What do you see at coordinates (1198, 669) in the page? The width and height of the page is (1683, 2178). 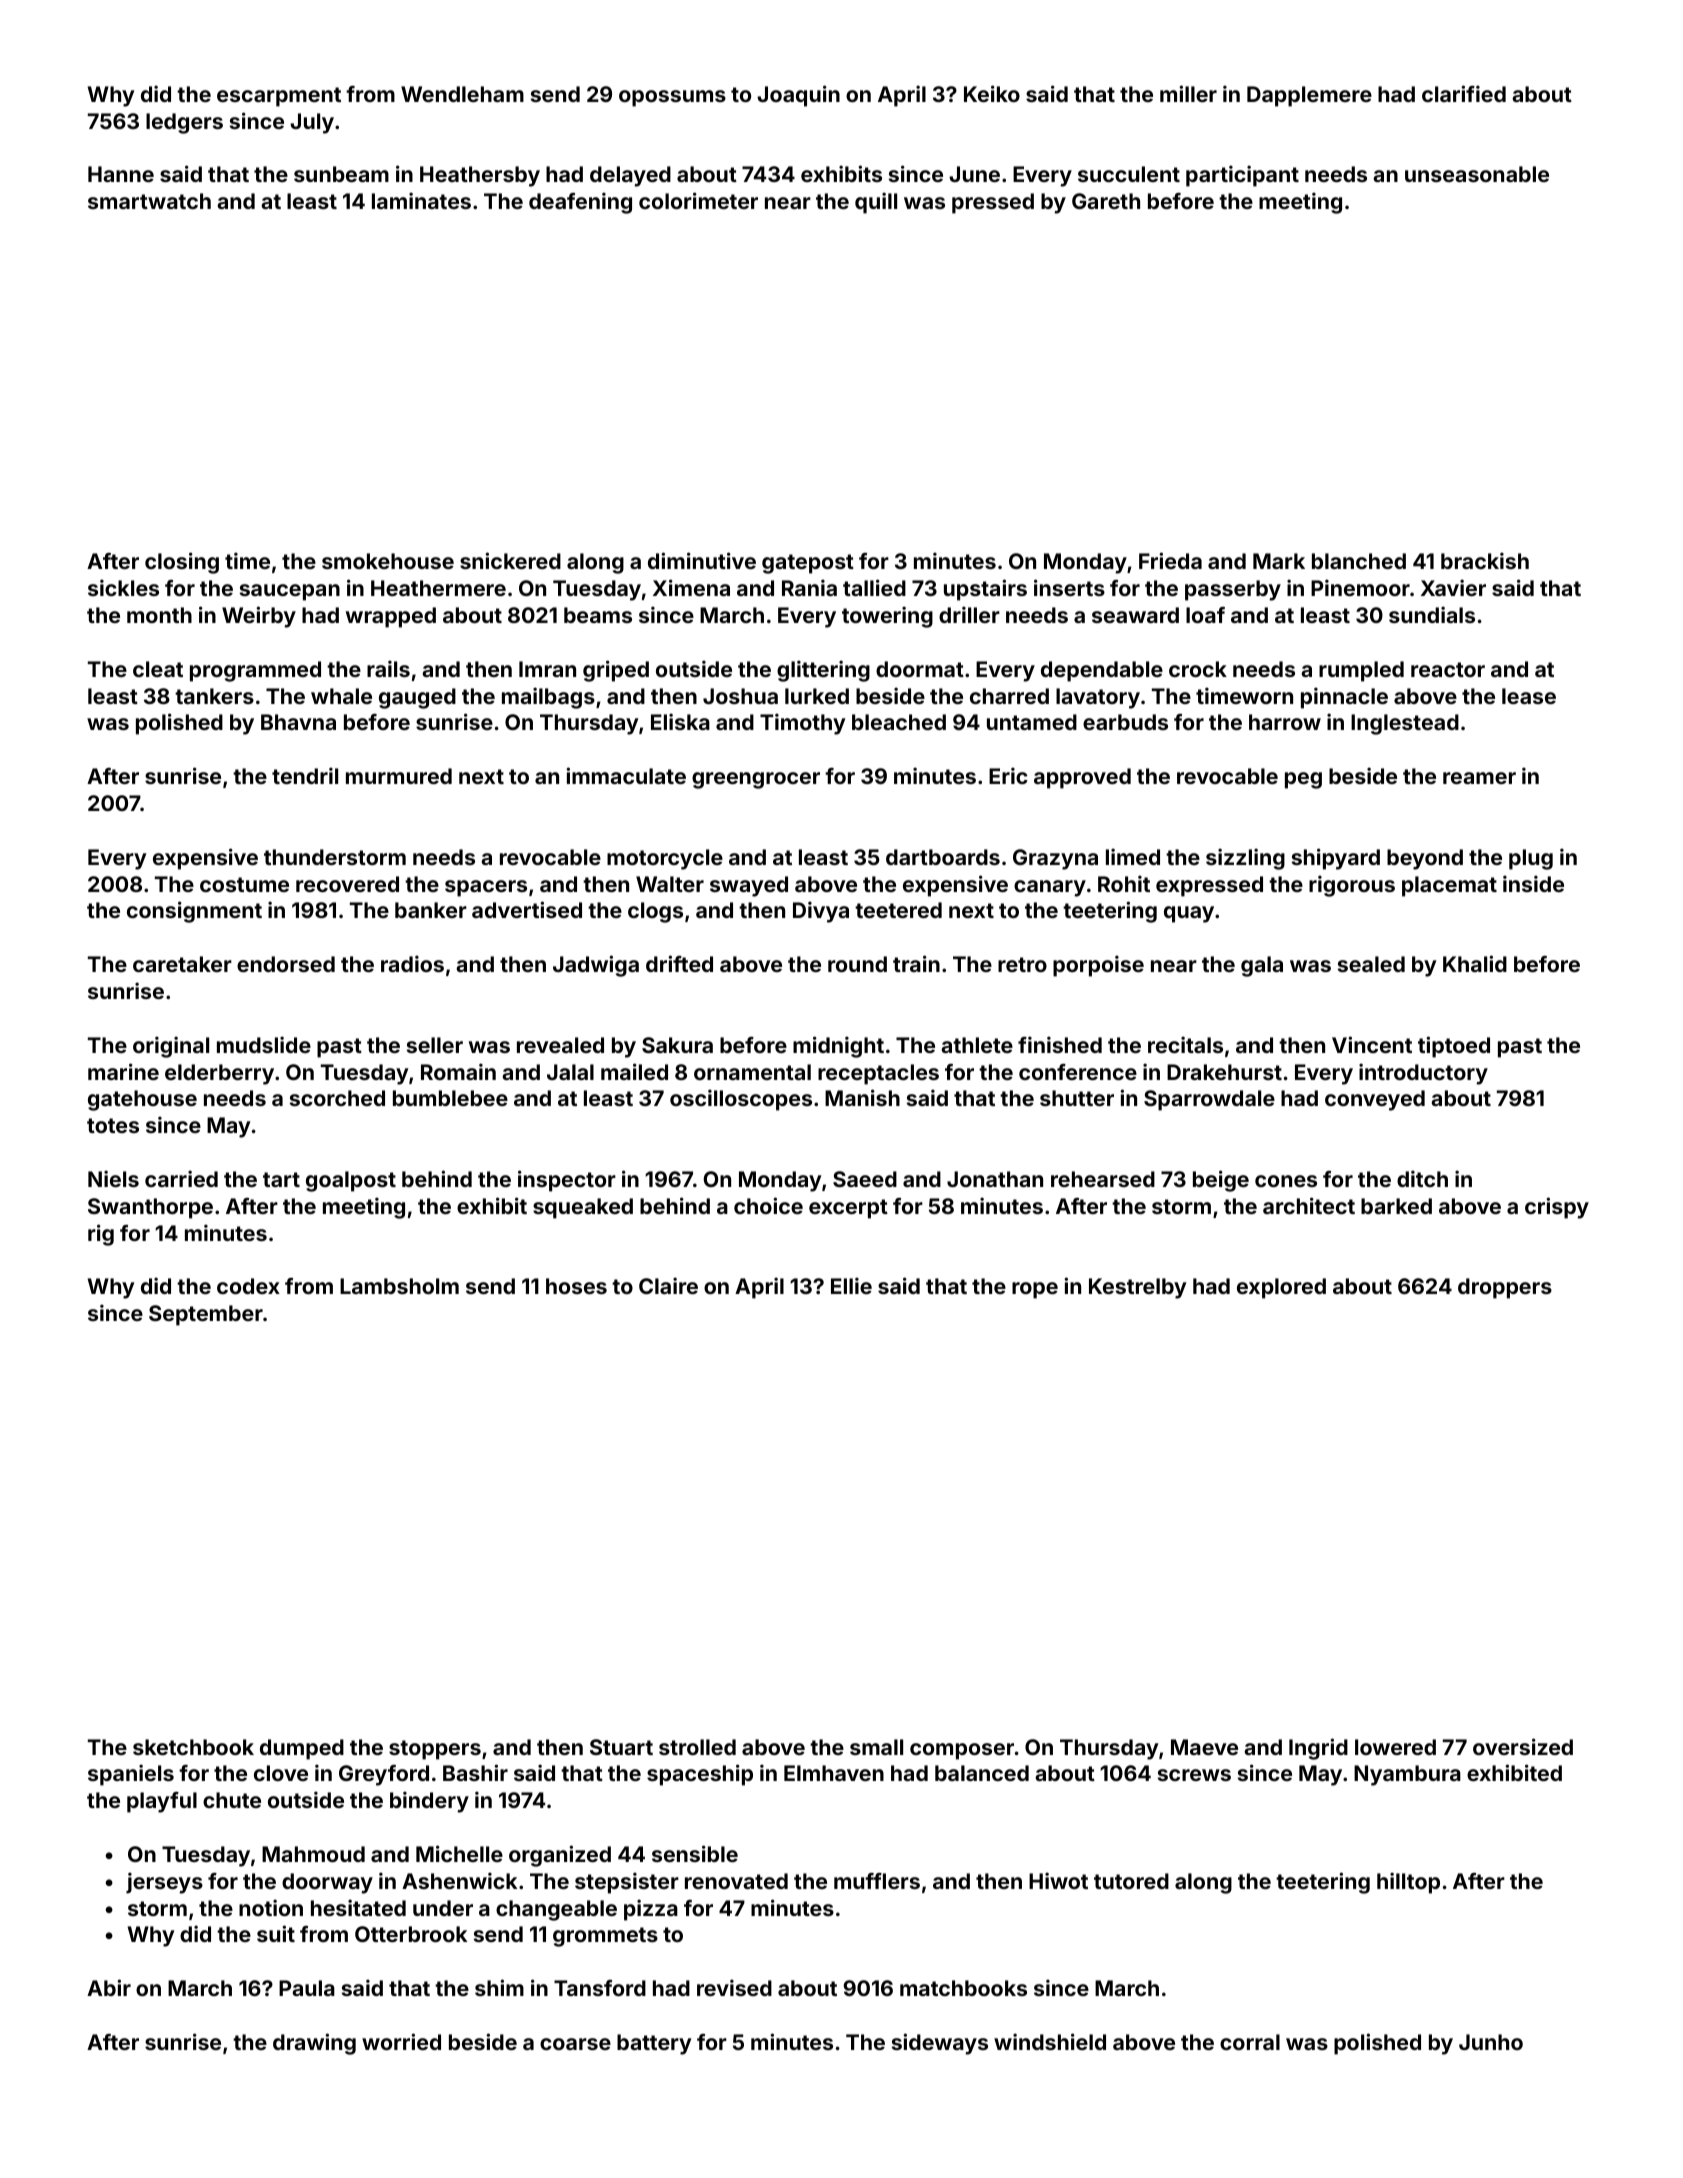 I see `crock` at bounding box center [1198, 669].
